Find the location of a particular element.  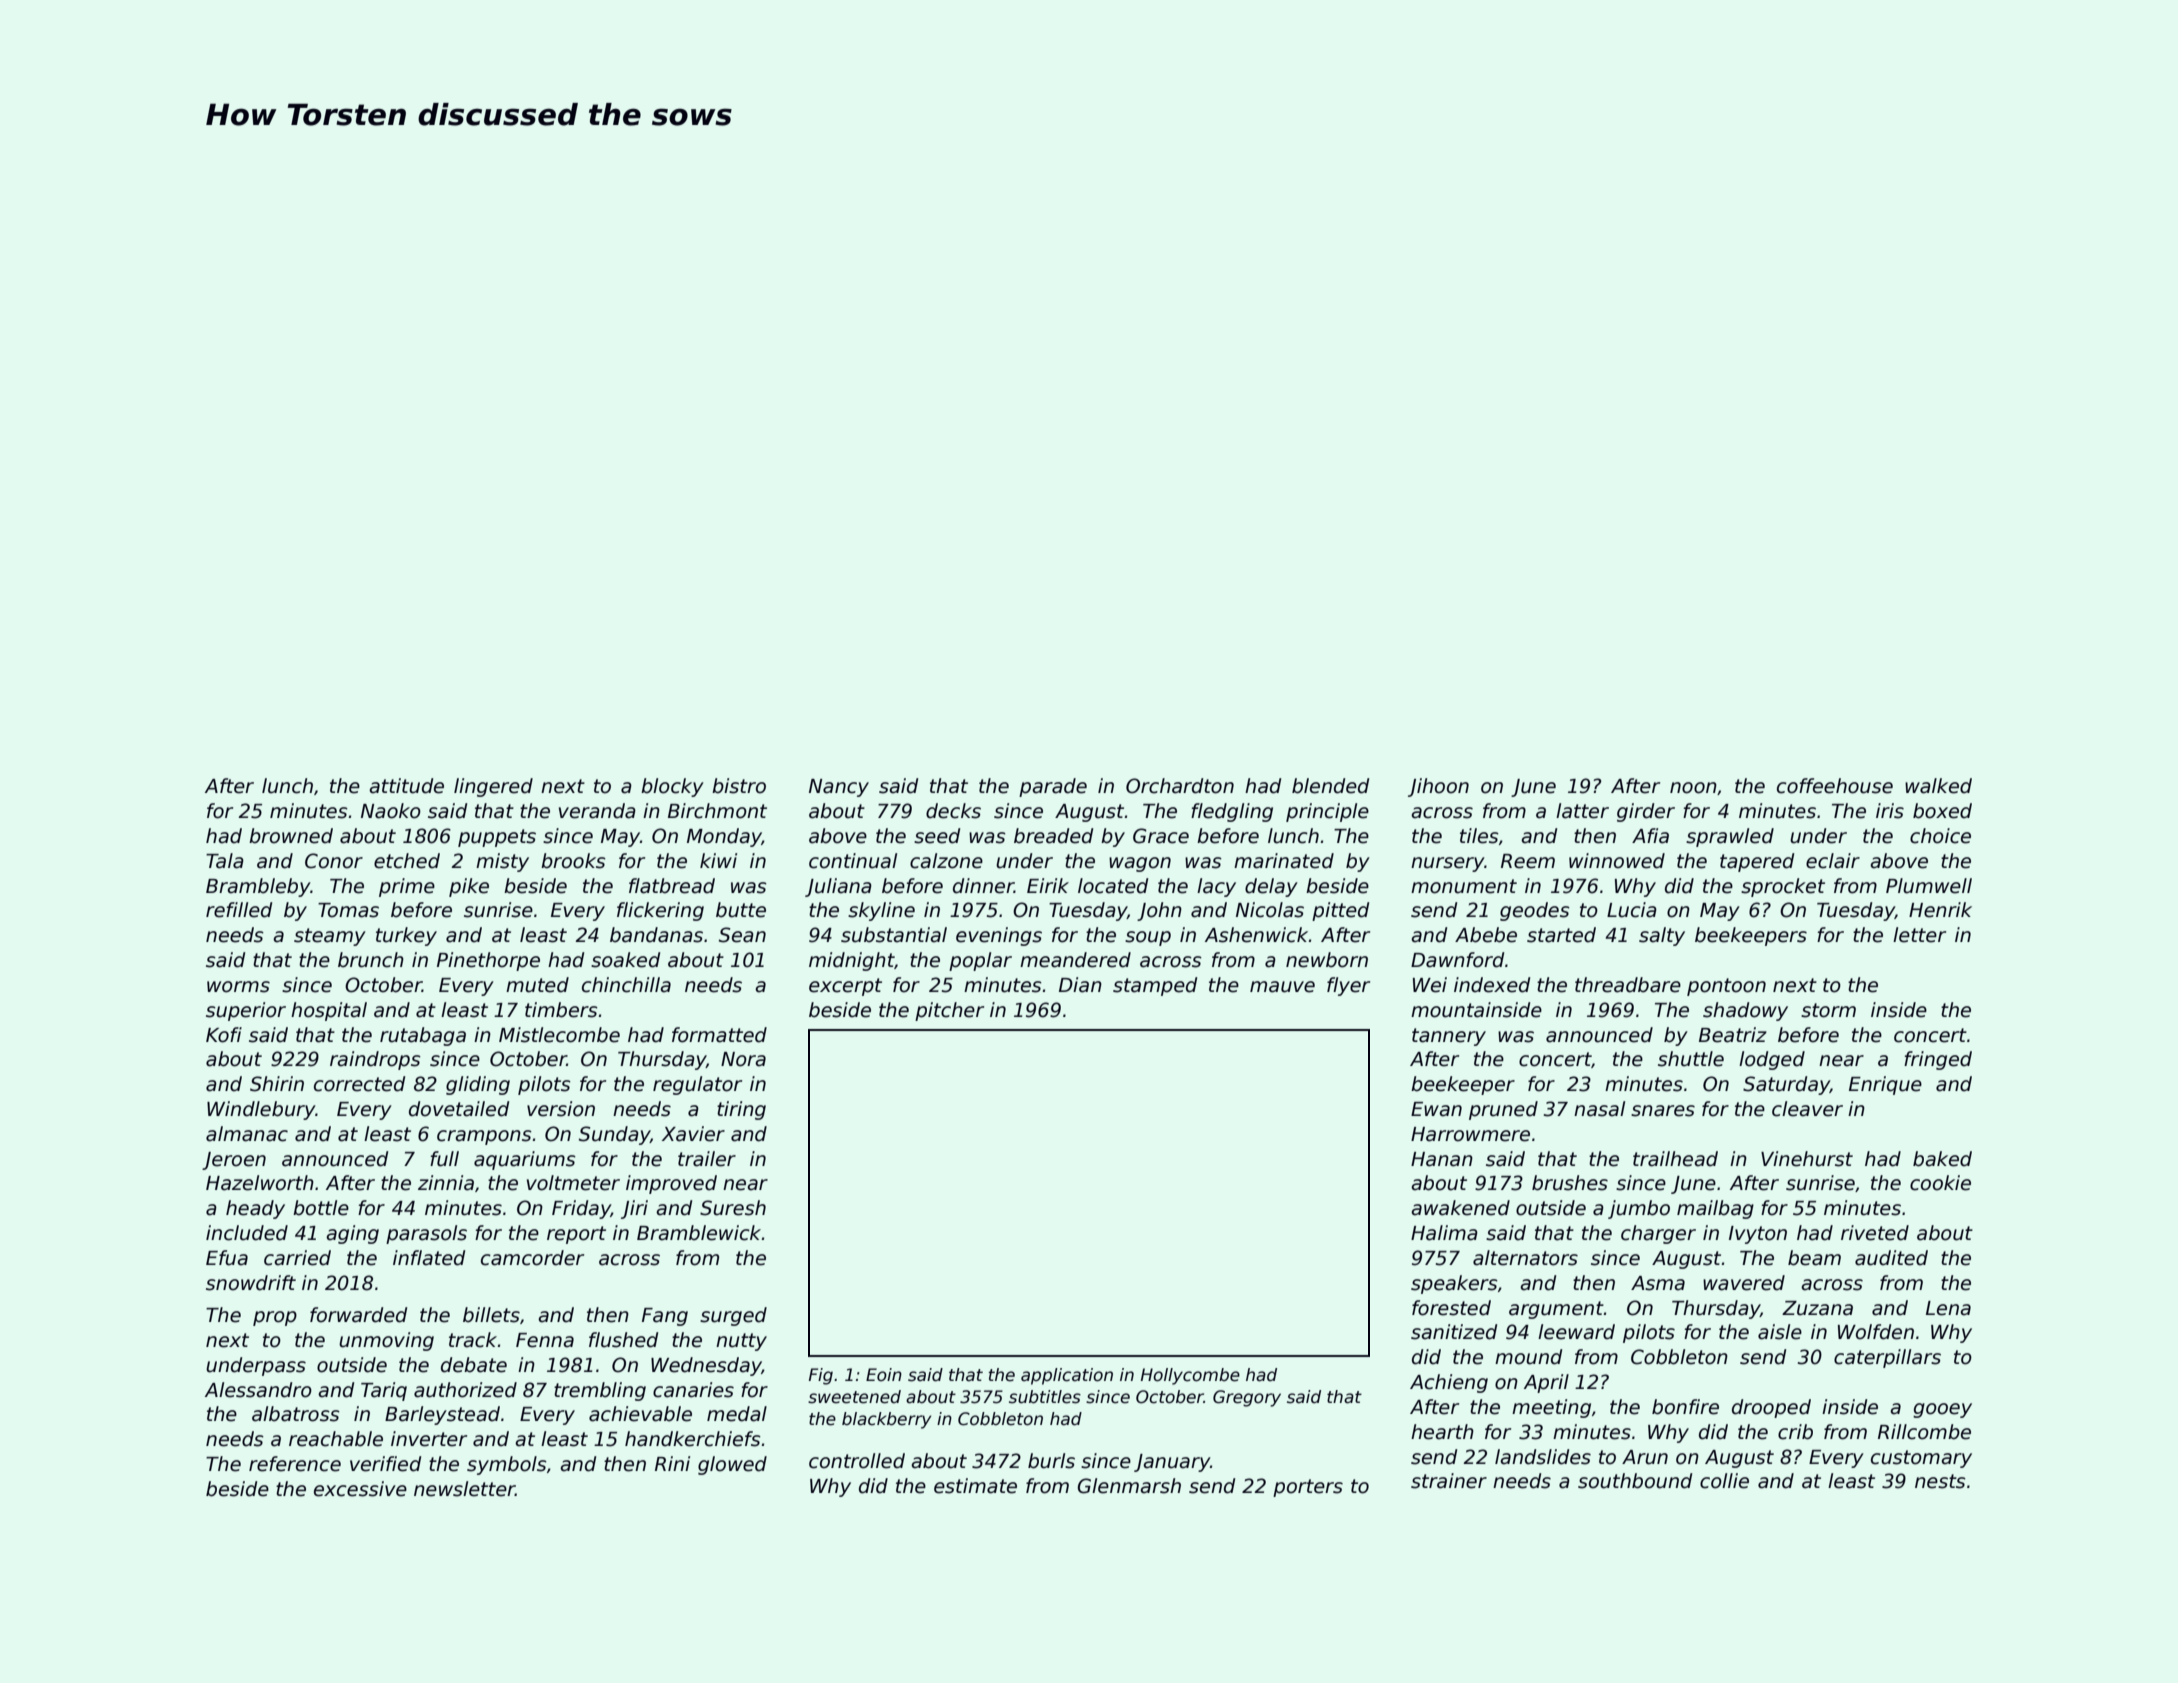

Henrik is located at coordinates (1940, 910).
